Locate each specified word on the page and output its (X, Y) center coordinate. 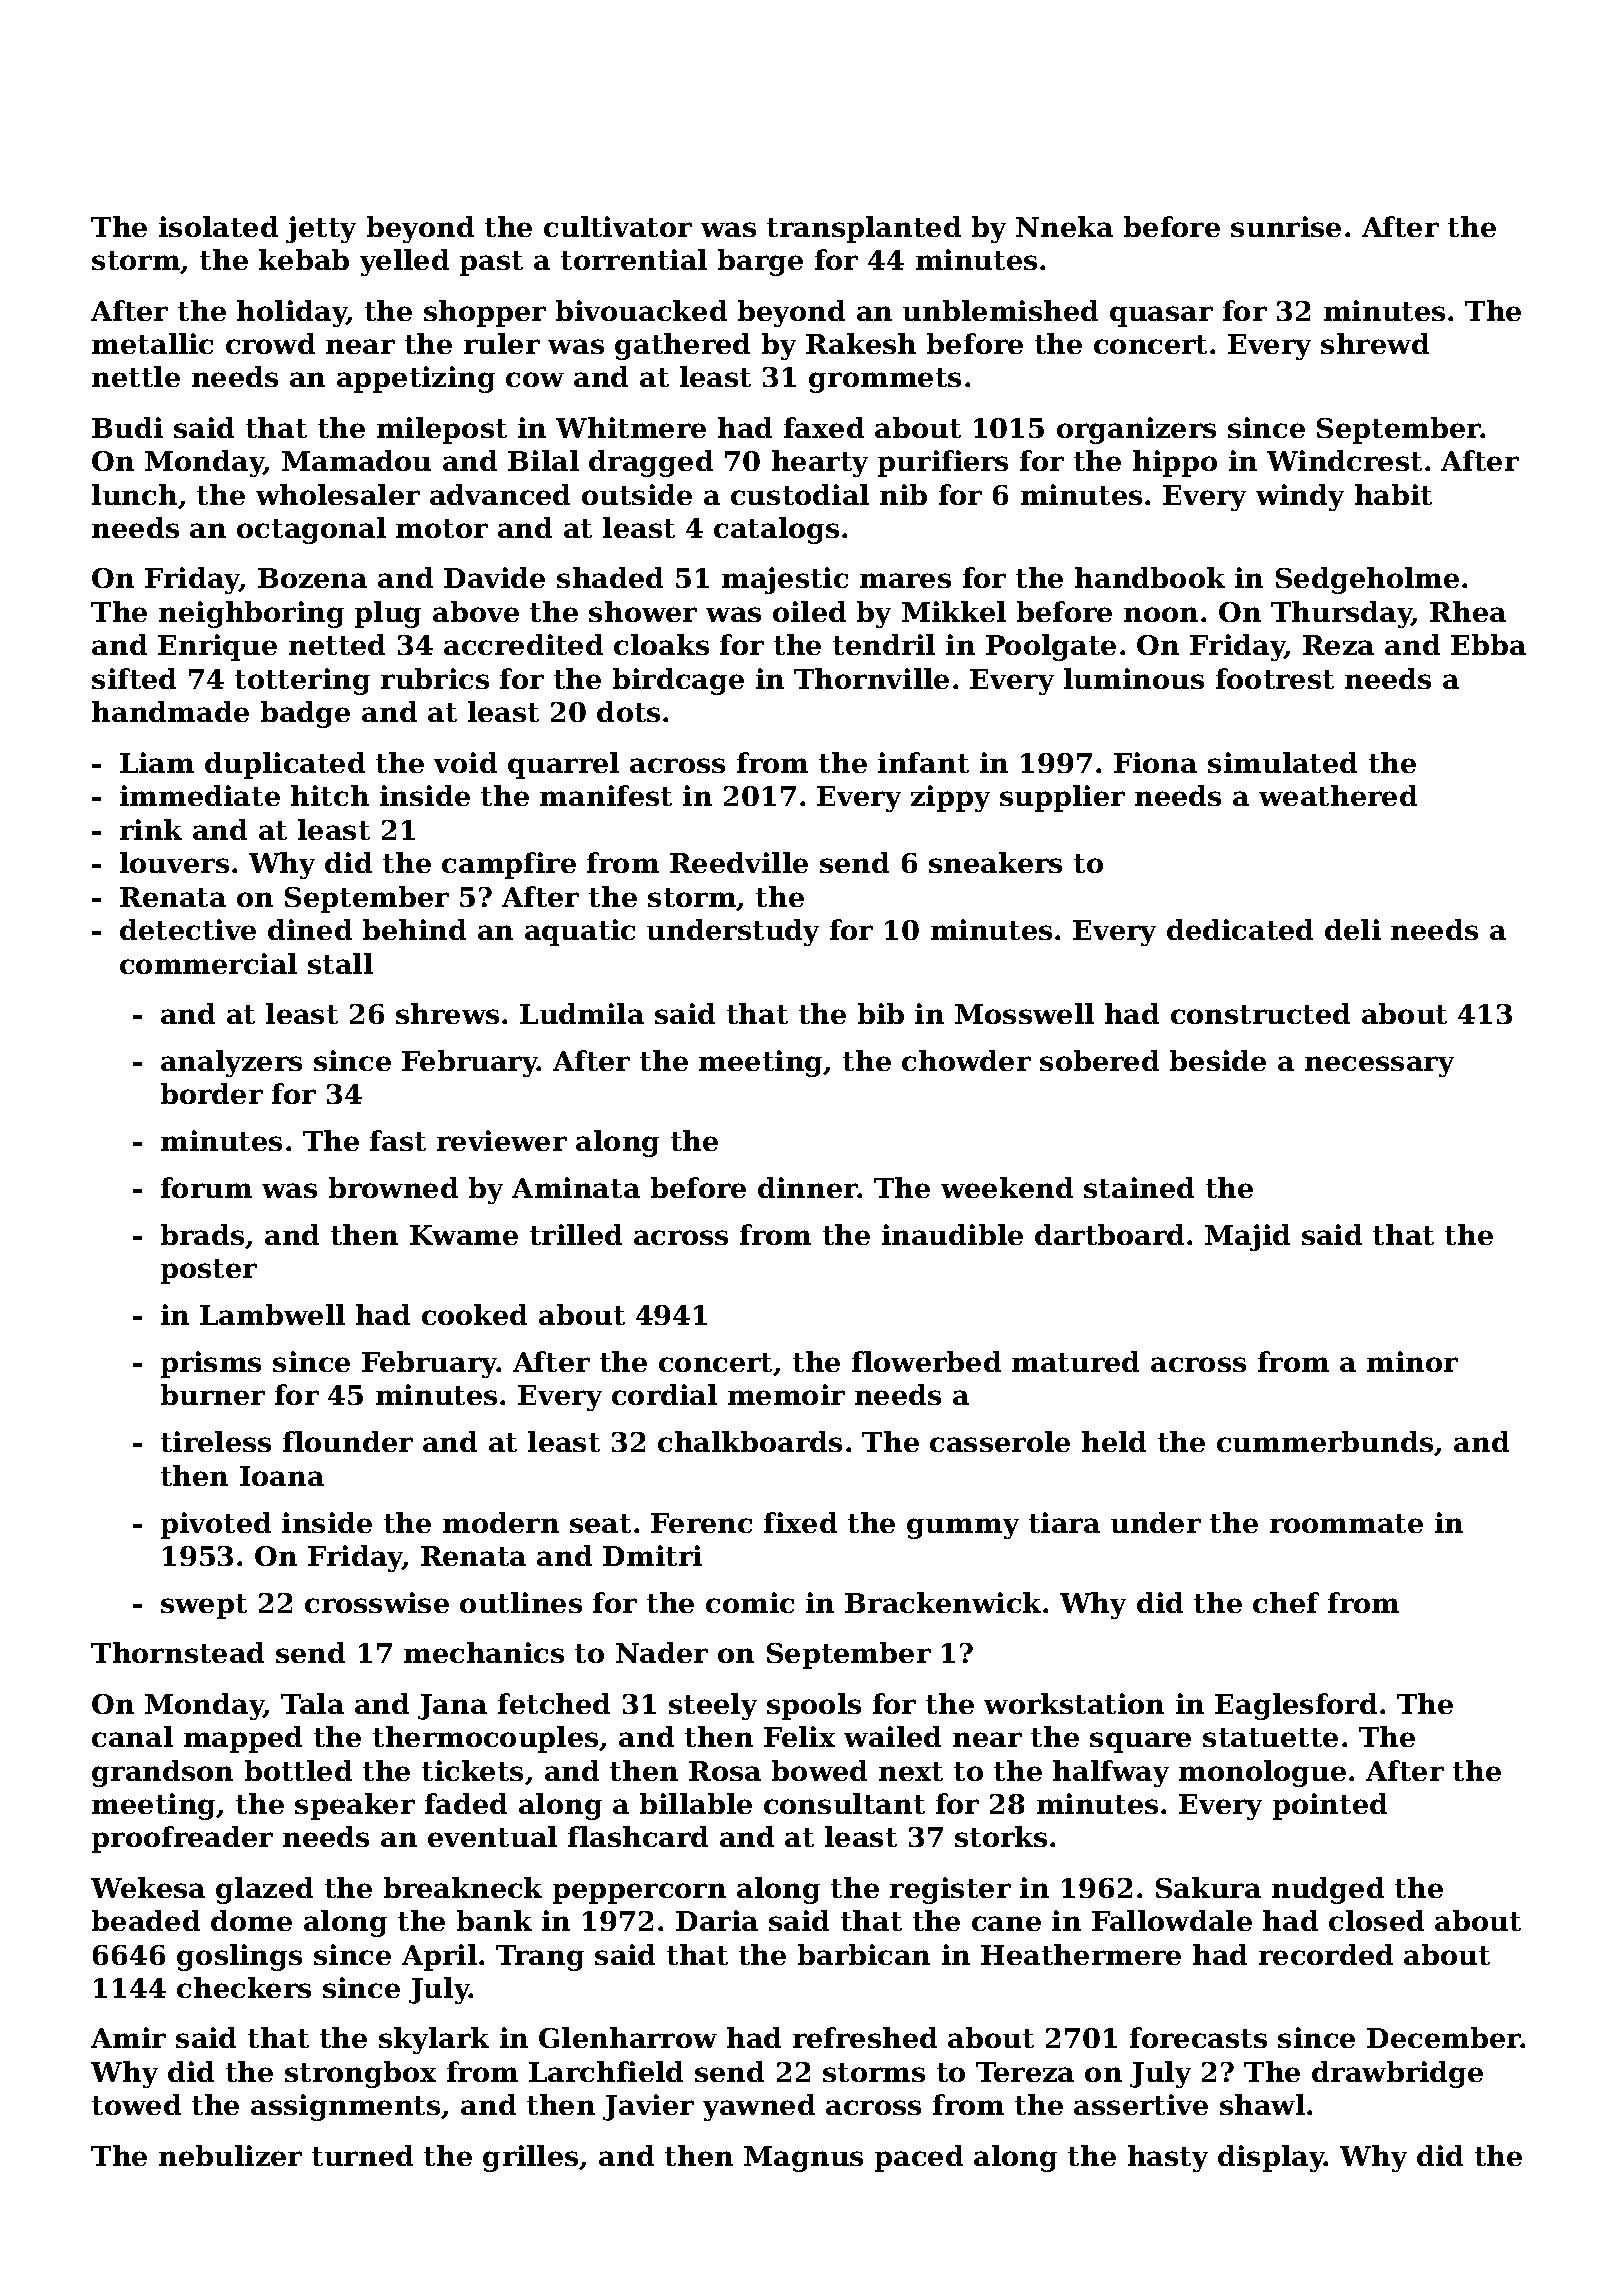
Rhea (1468, 611)
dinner (808, 1187)
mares (905, 580)
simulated (1282, 762)
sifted (134, 678)
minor (1412, 1361)
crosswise (377, 1602)
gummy (963, 1528)
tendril (884, 644)
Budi (127, 427)
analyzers (231, 1063)
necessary (1379, 1066)
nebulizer (230, 2155)
